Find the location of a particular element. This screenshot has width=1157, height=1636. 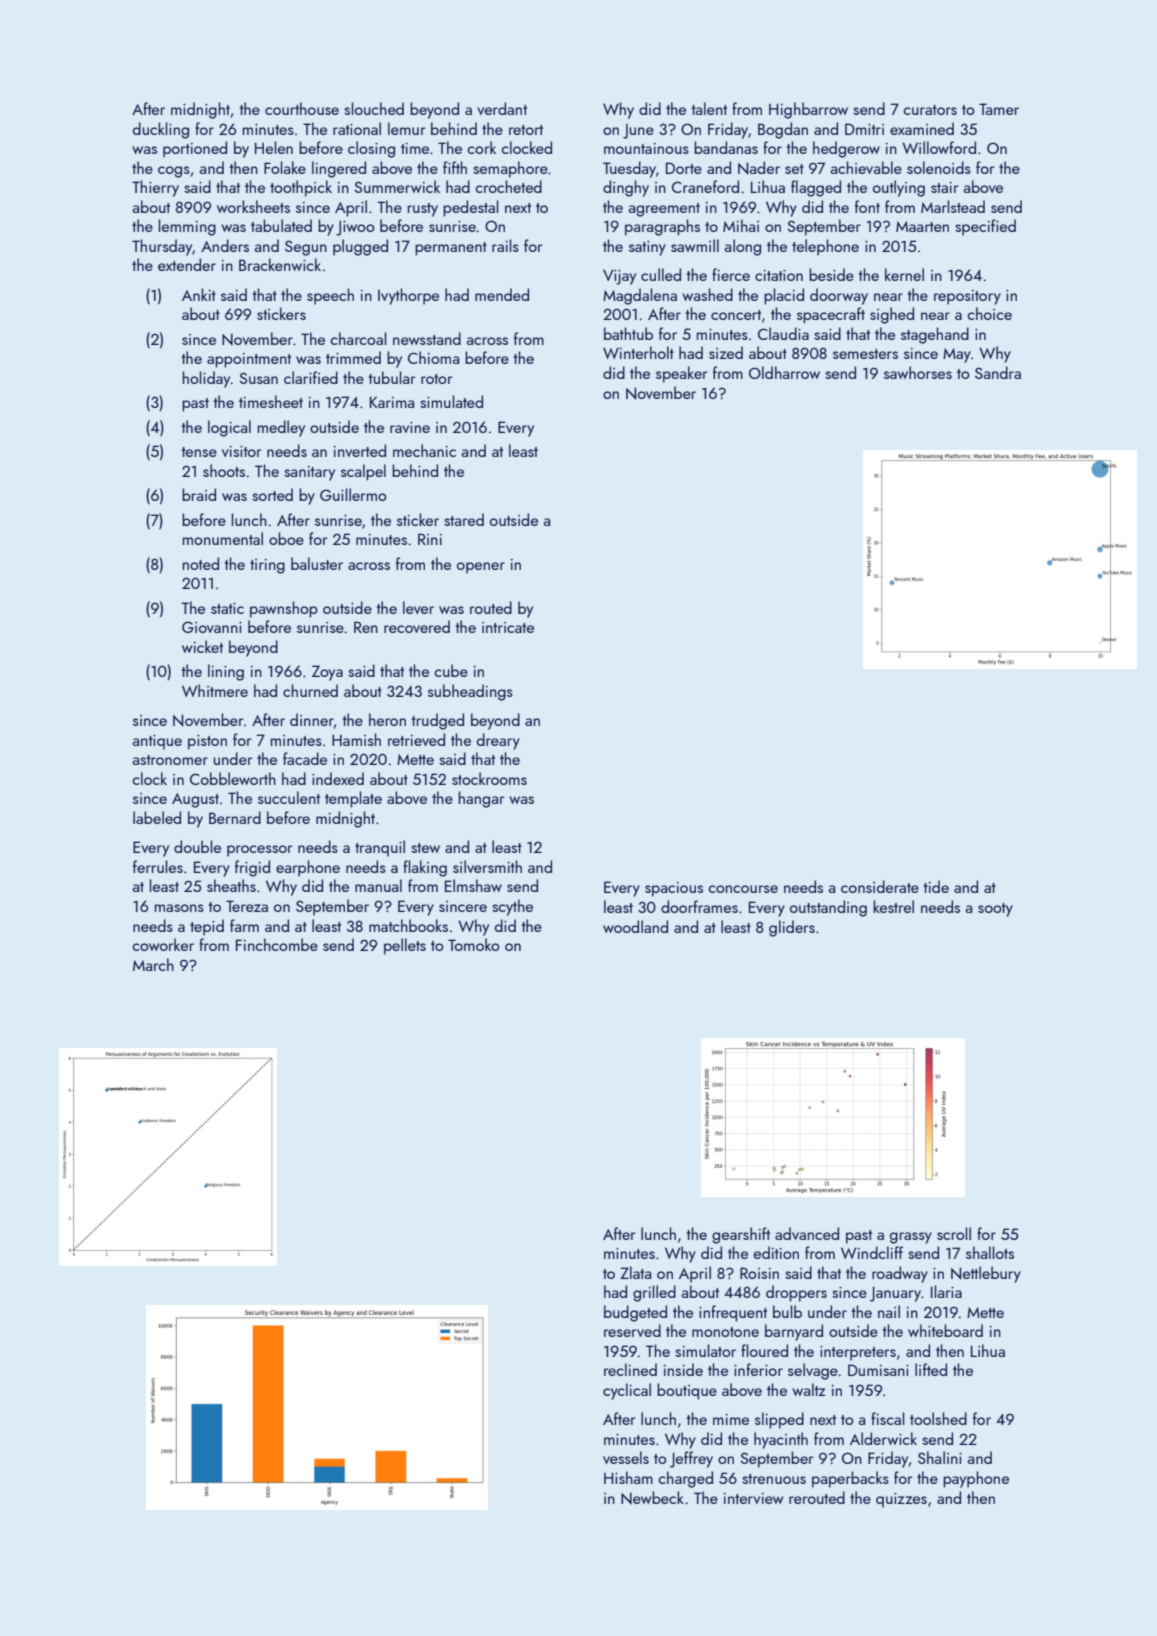

holiday is located at coordinates (206, 379).
